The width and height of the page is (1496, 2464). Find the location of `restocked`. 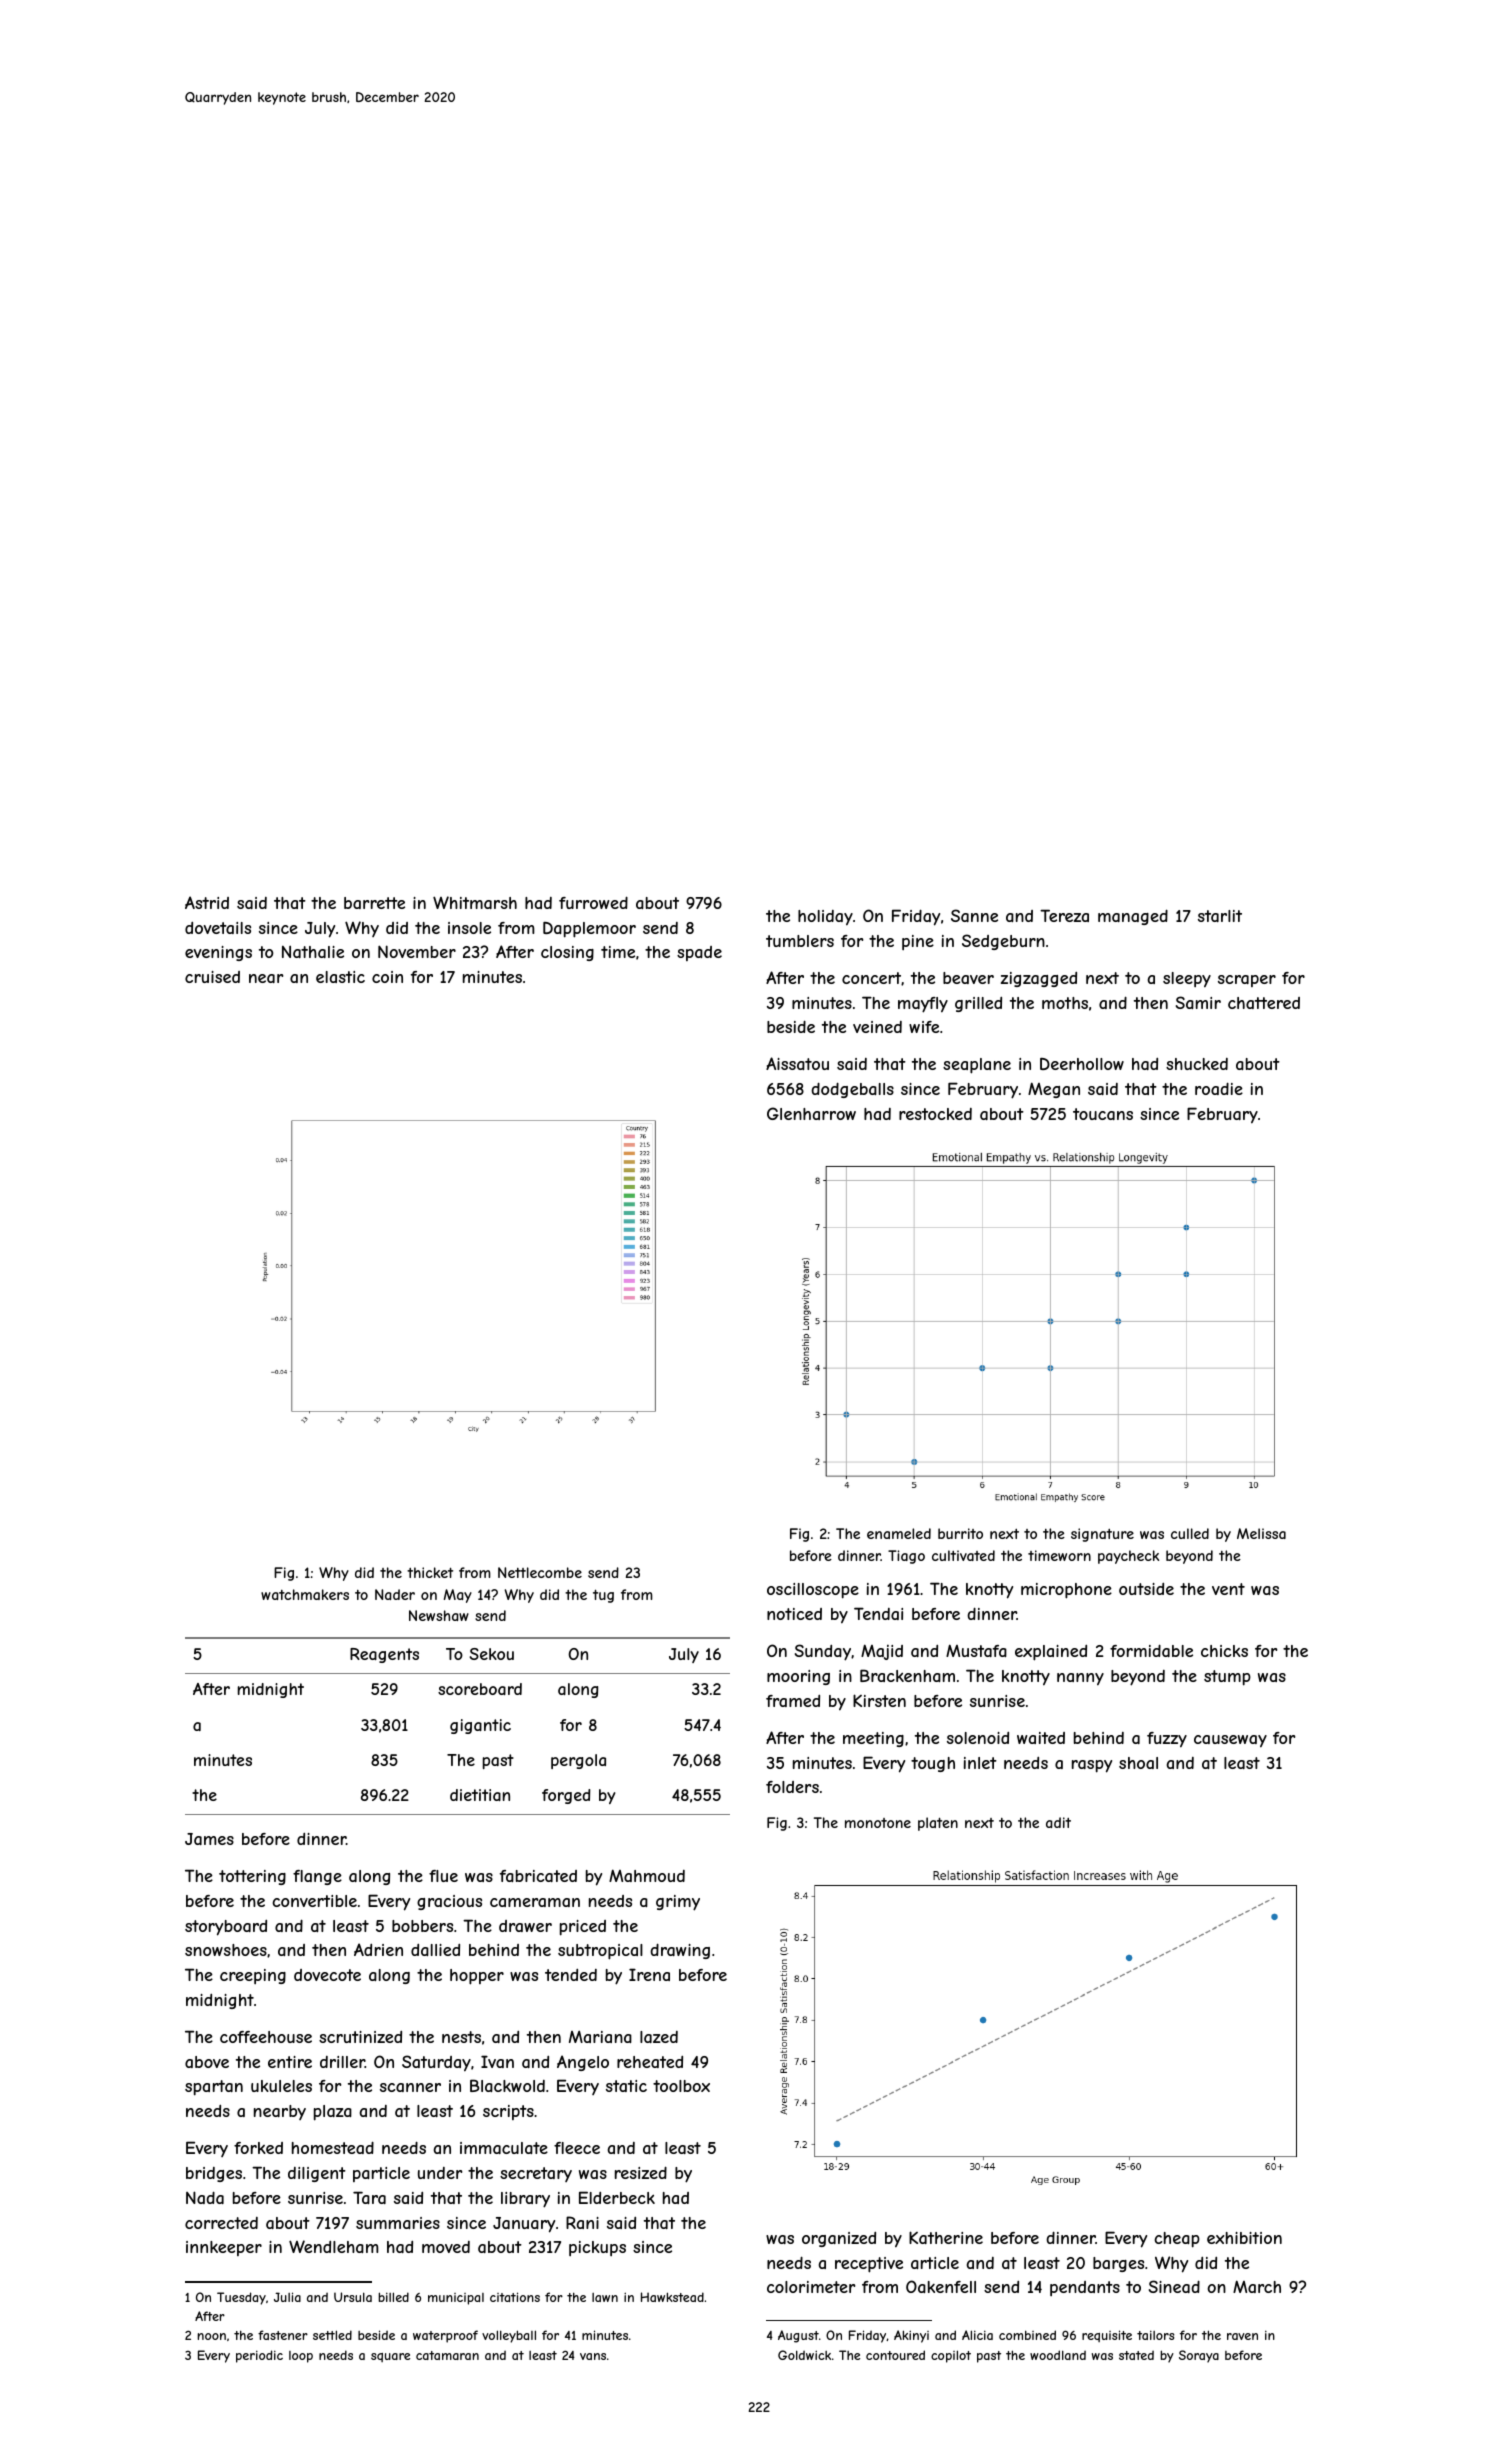

restocked is located at coordinates (935, 1114).
